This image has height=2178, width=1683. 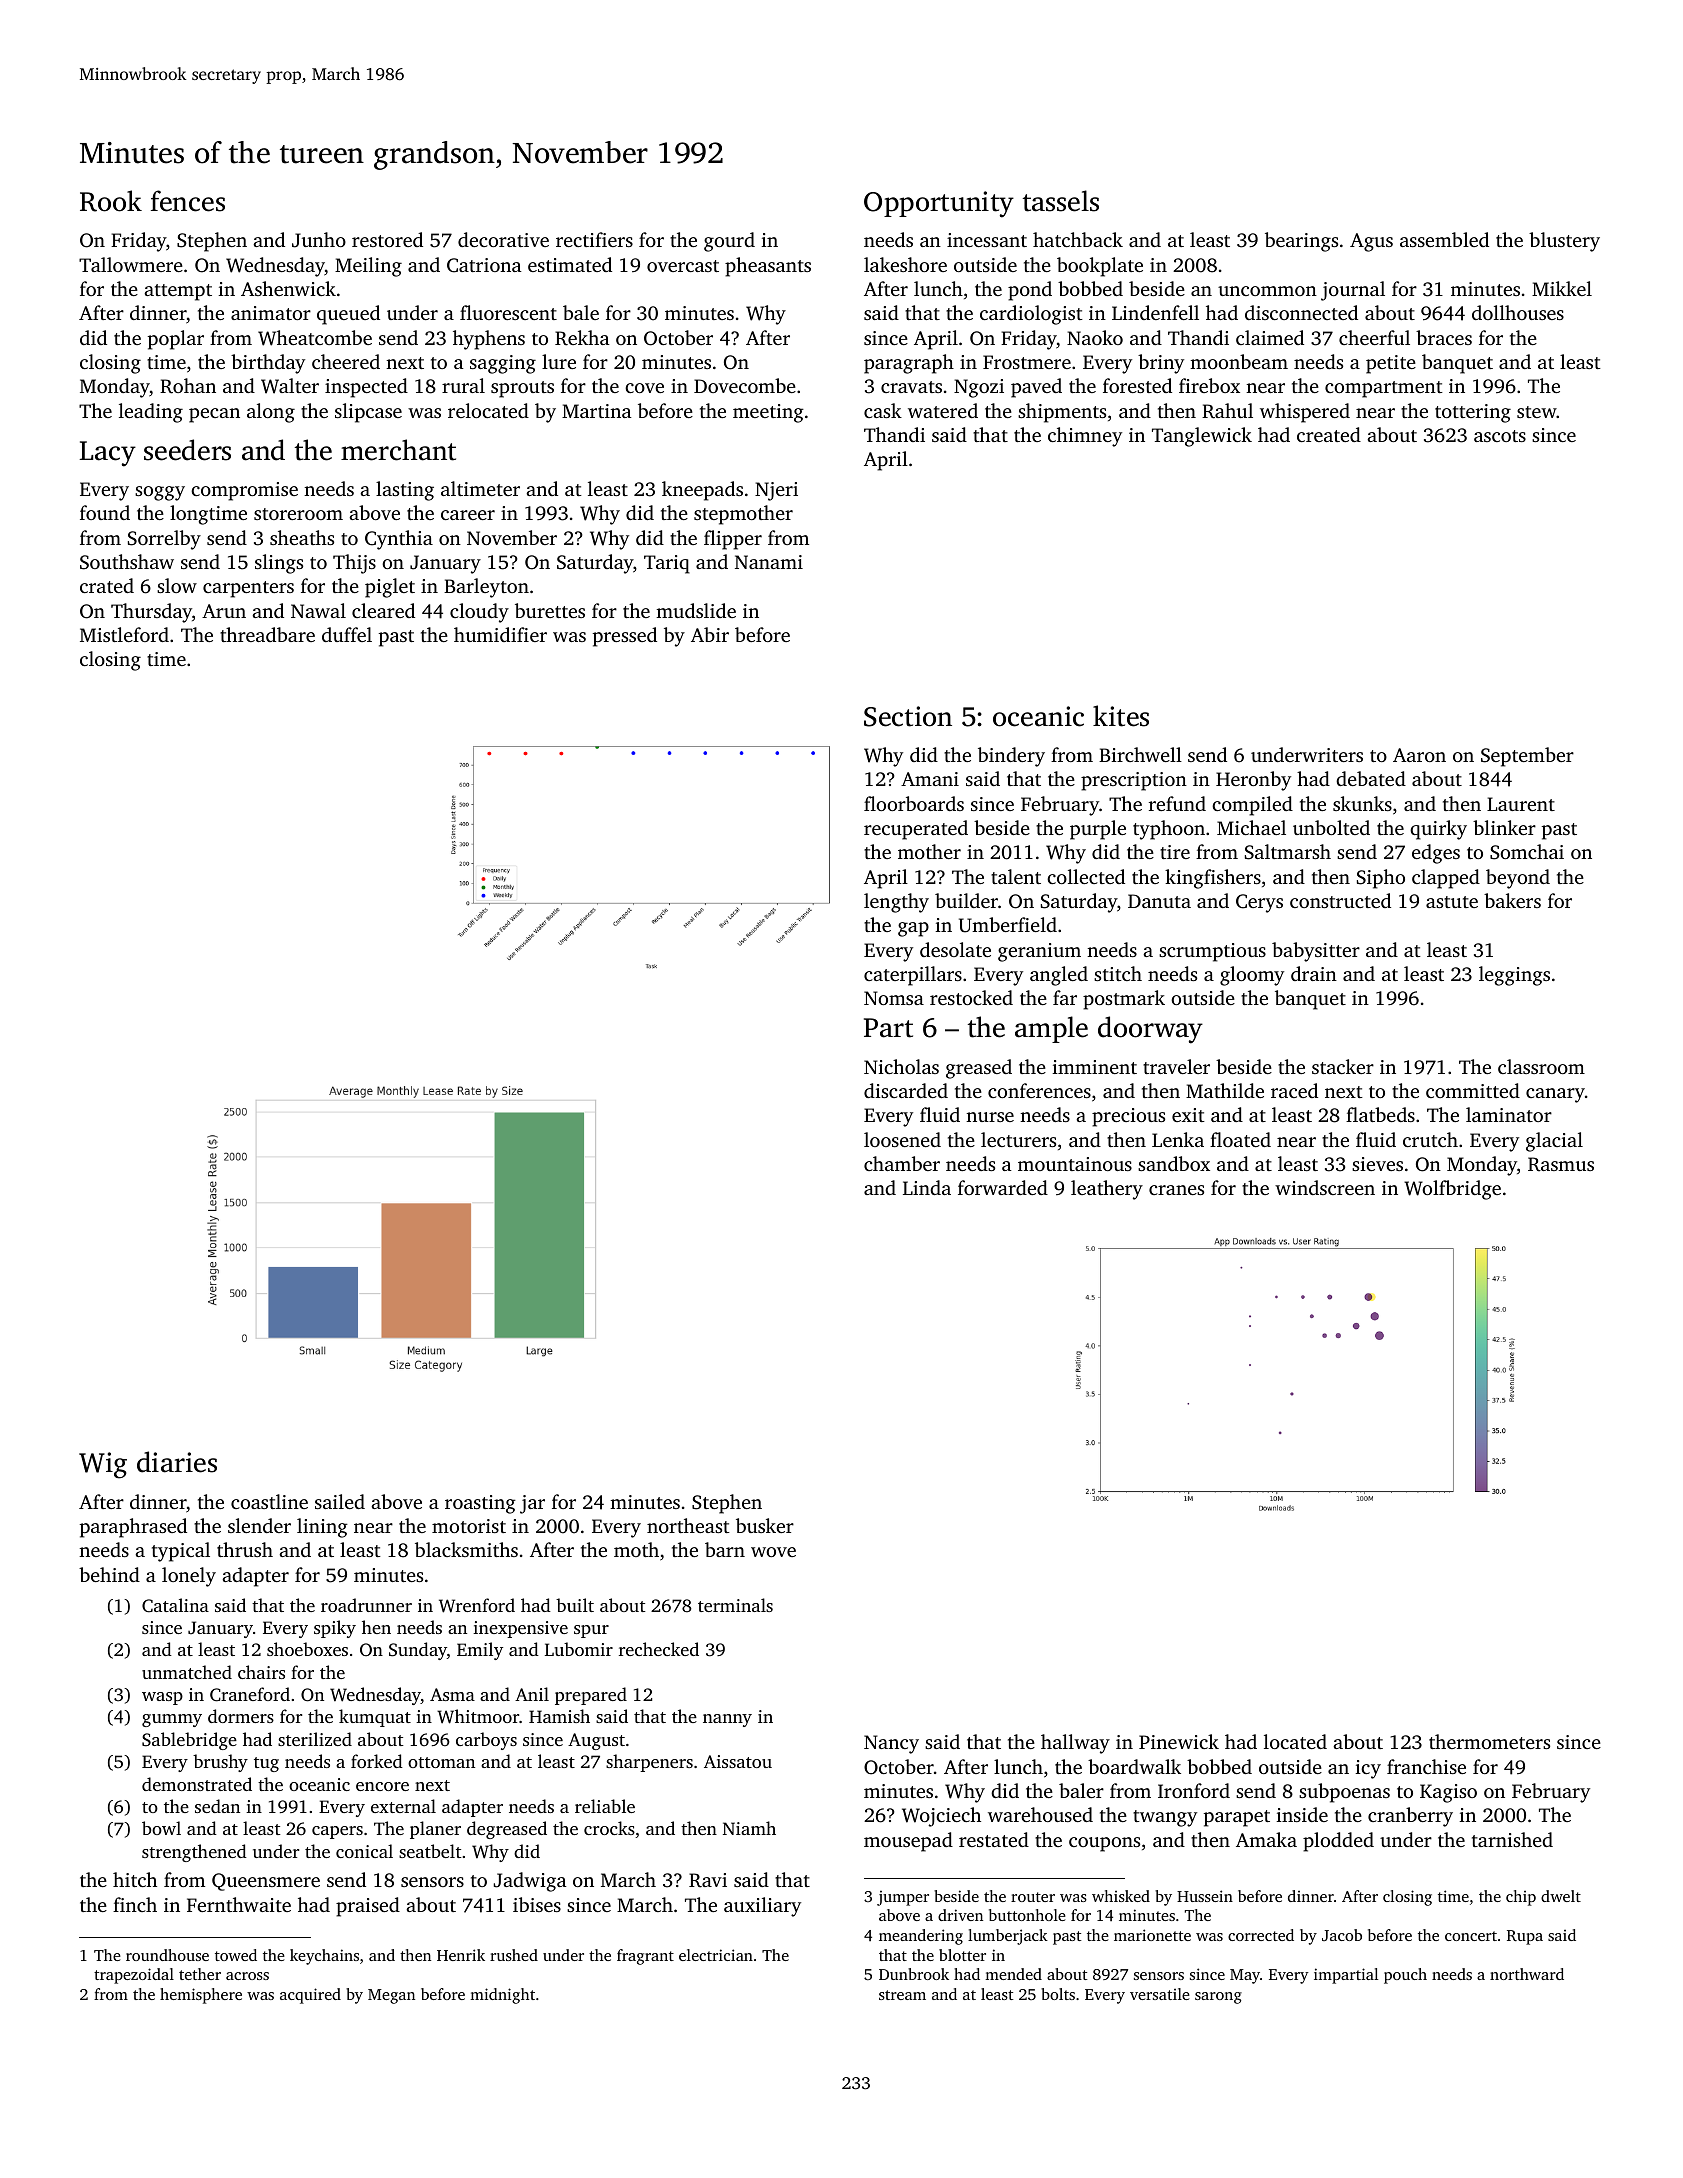 I want to click on fences, so click(x=188, y=201).
